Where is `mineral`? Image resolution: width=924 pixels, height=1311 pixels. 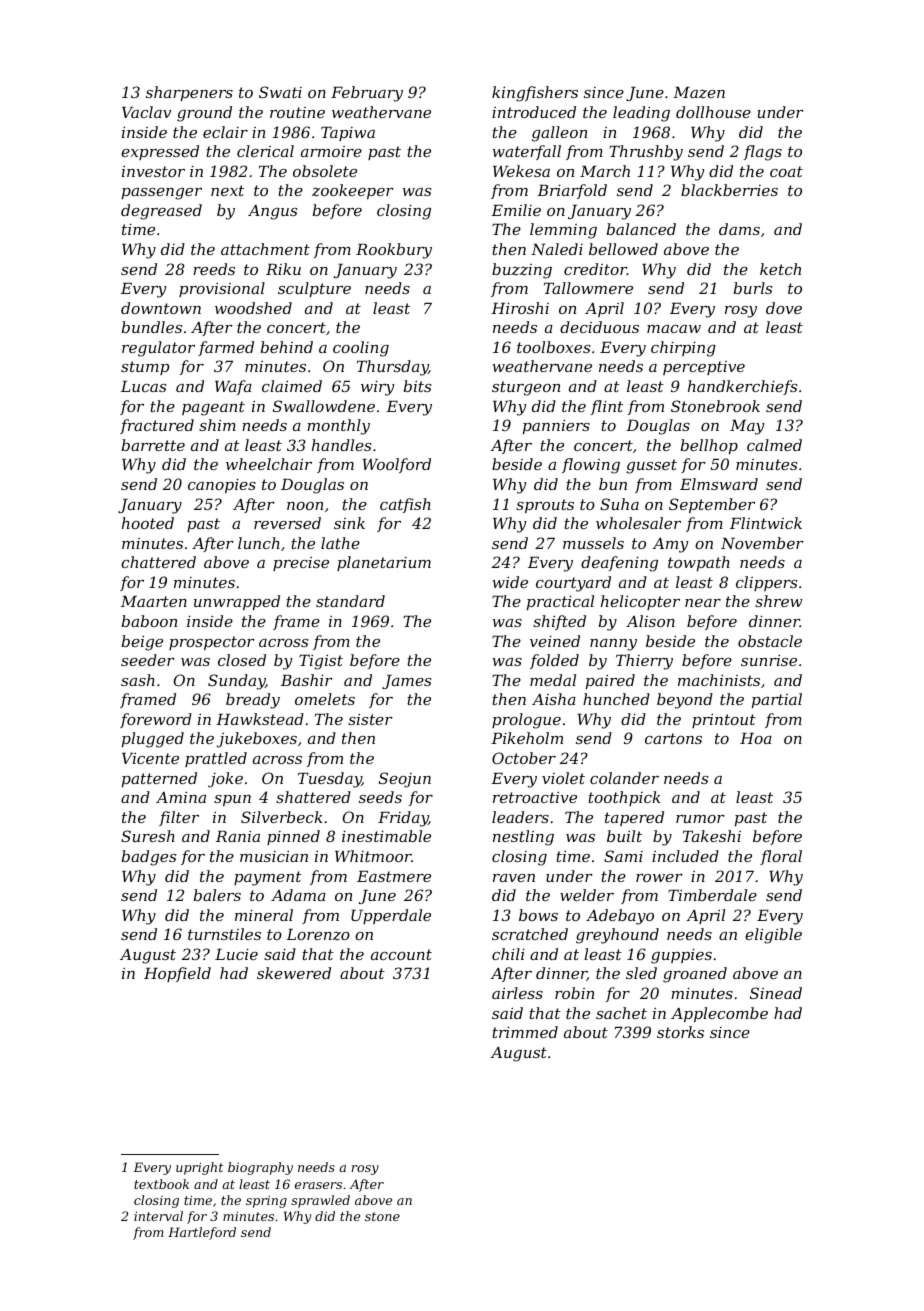 mineral is located at coordinates (264, 915).
